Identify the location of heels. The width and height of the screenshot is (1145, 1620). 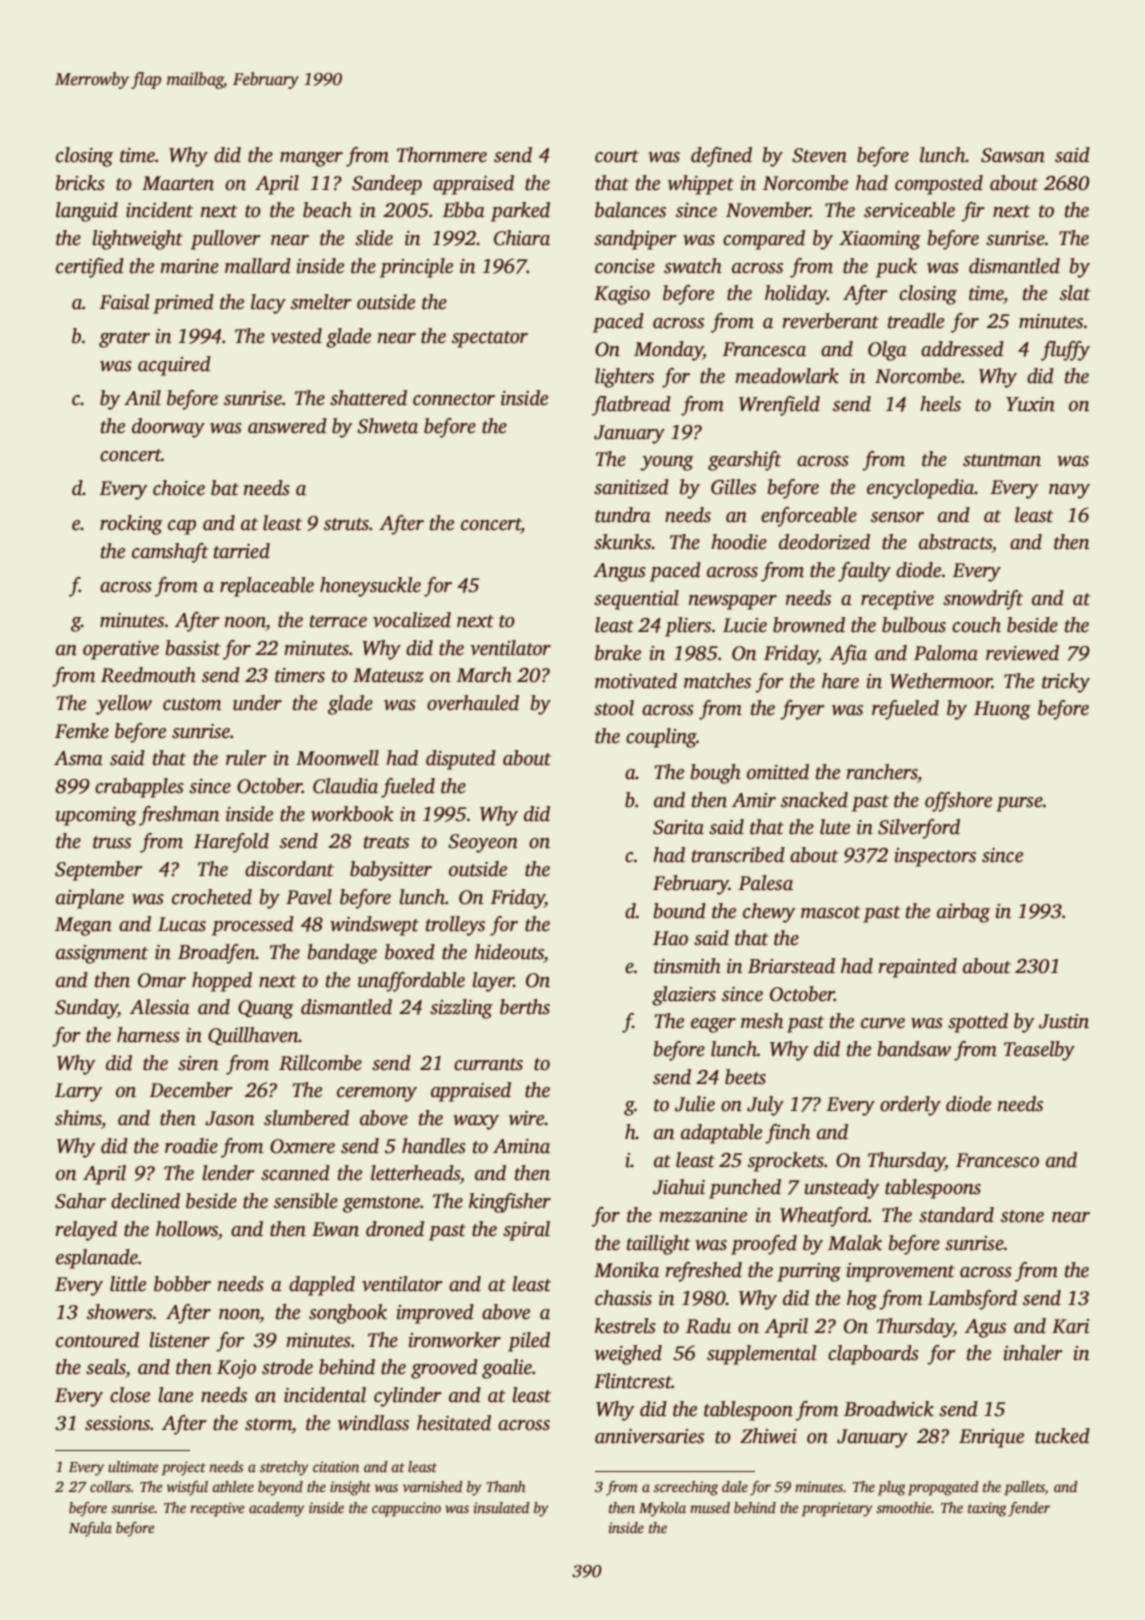
(940, 404).
